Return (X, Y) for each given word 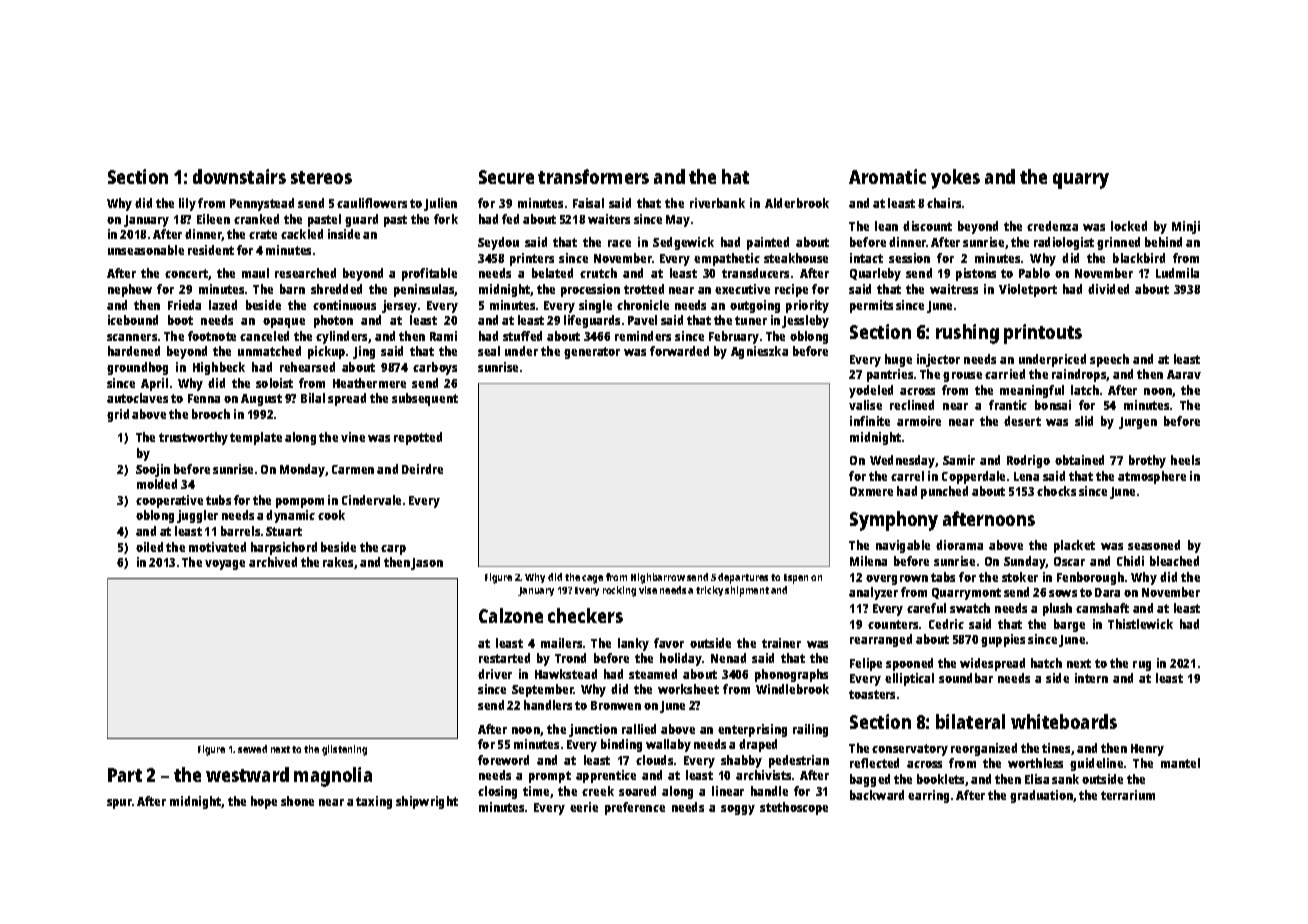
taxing (374, 802)
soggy (738, 810)
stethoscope (794, 808)
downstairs (239, 176)
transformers (593, 176)
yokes (955, 179)
